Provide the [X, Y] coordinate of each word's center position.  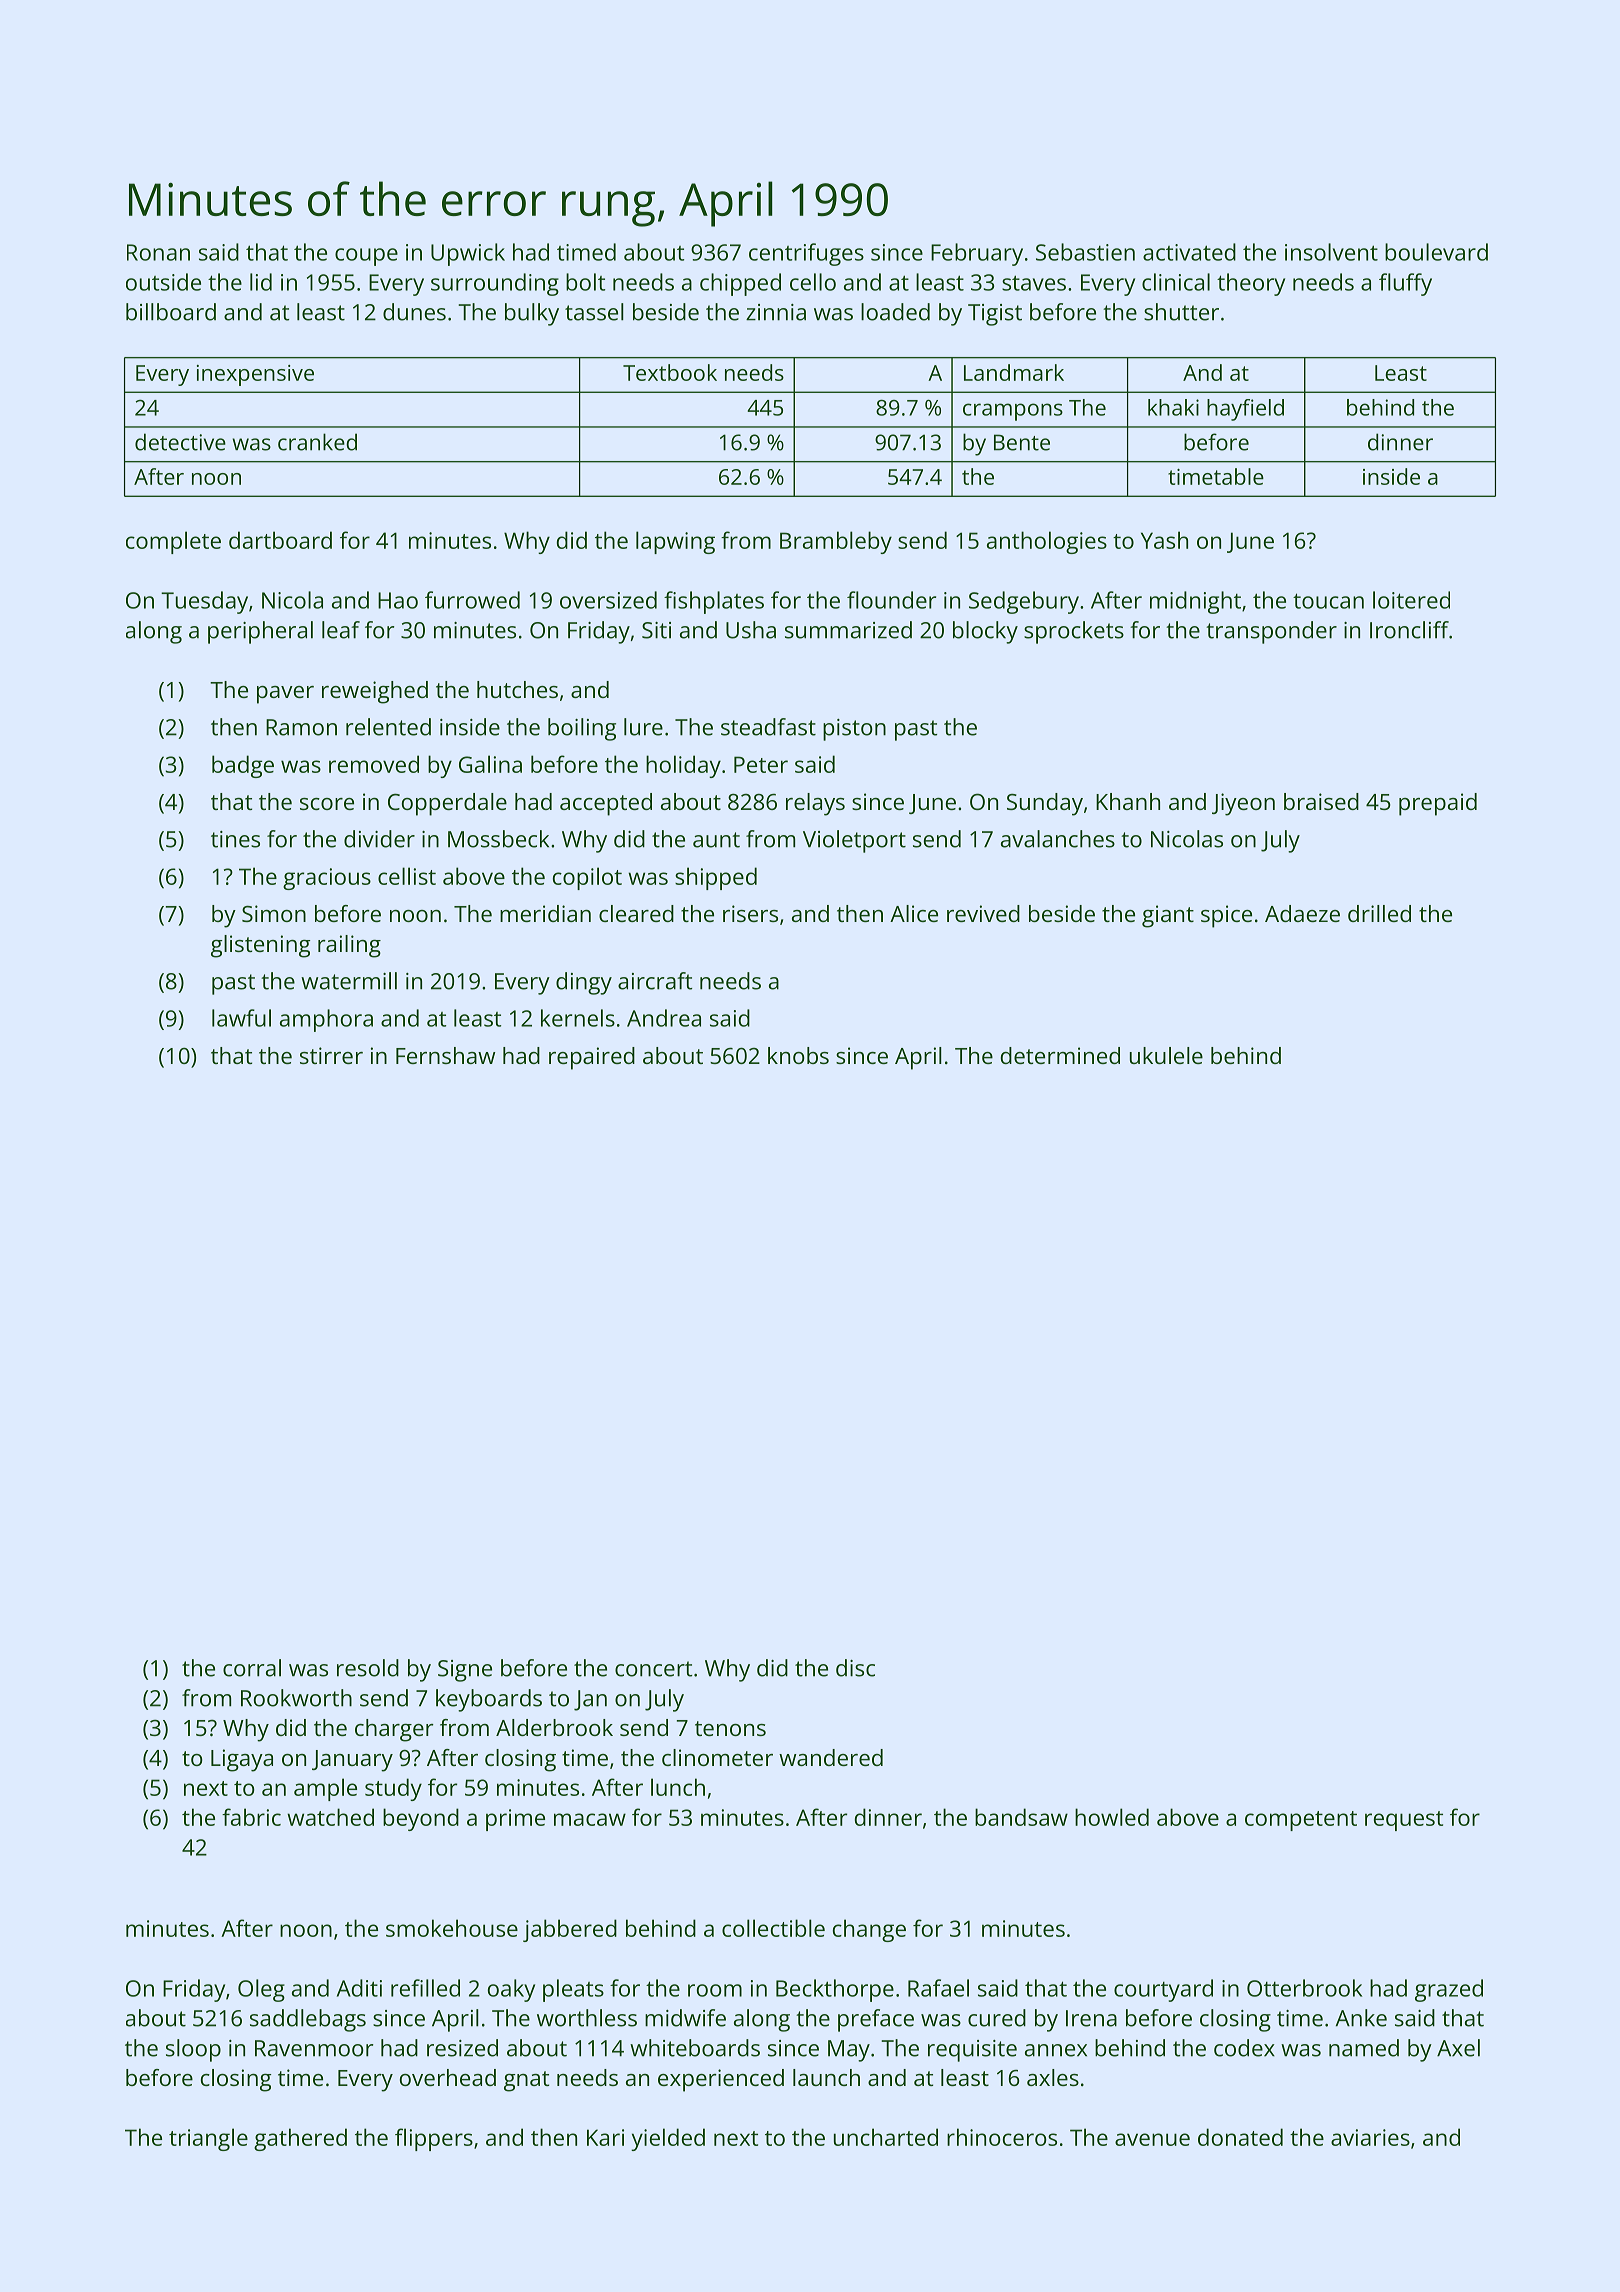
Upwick [468, 254]
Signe [465, 1671]
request [1404, 1821]
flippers [434, 2139]
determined [1060, 1055]
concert [653, 1669]
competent [1301, 1821]
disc [855, 1668]
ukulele [1166, 1055]
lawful [241, 1018]
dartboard [280, 540]
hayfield [1245, 410]
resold [368, 1668]
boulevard [1436, 252]
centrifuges [806, 254]
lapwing [675, 542]
